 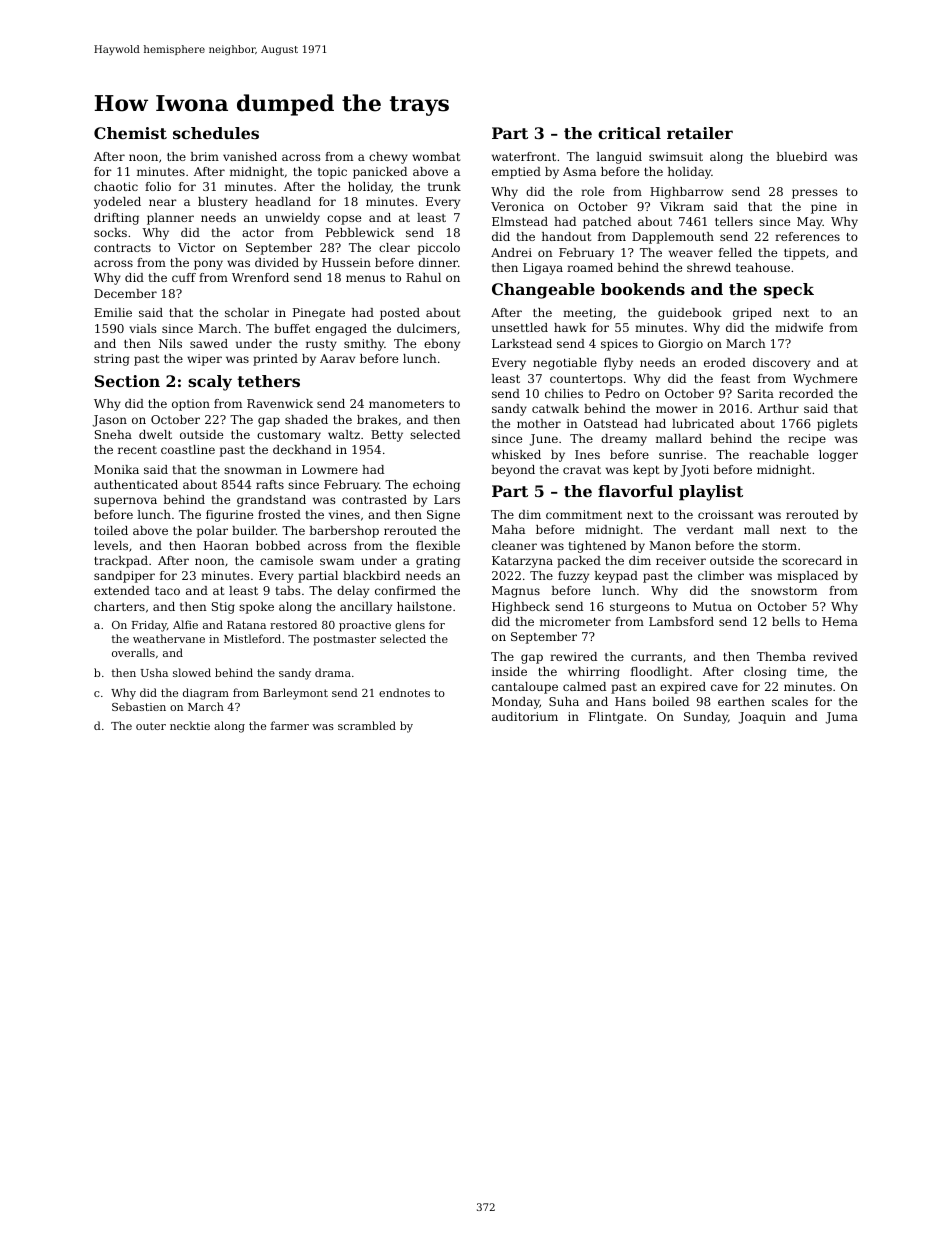 What do you see at coordinates (111, 545) in the document?
I see `levels` at bounding box center [111, 545].
